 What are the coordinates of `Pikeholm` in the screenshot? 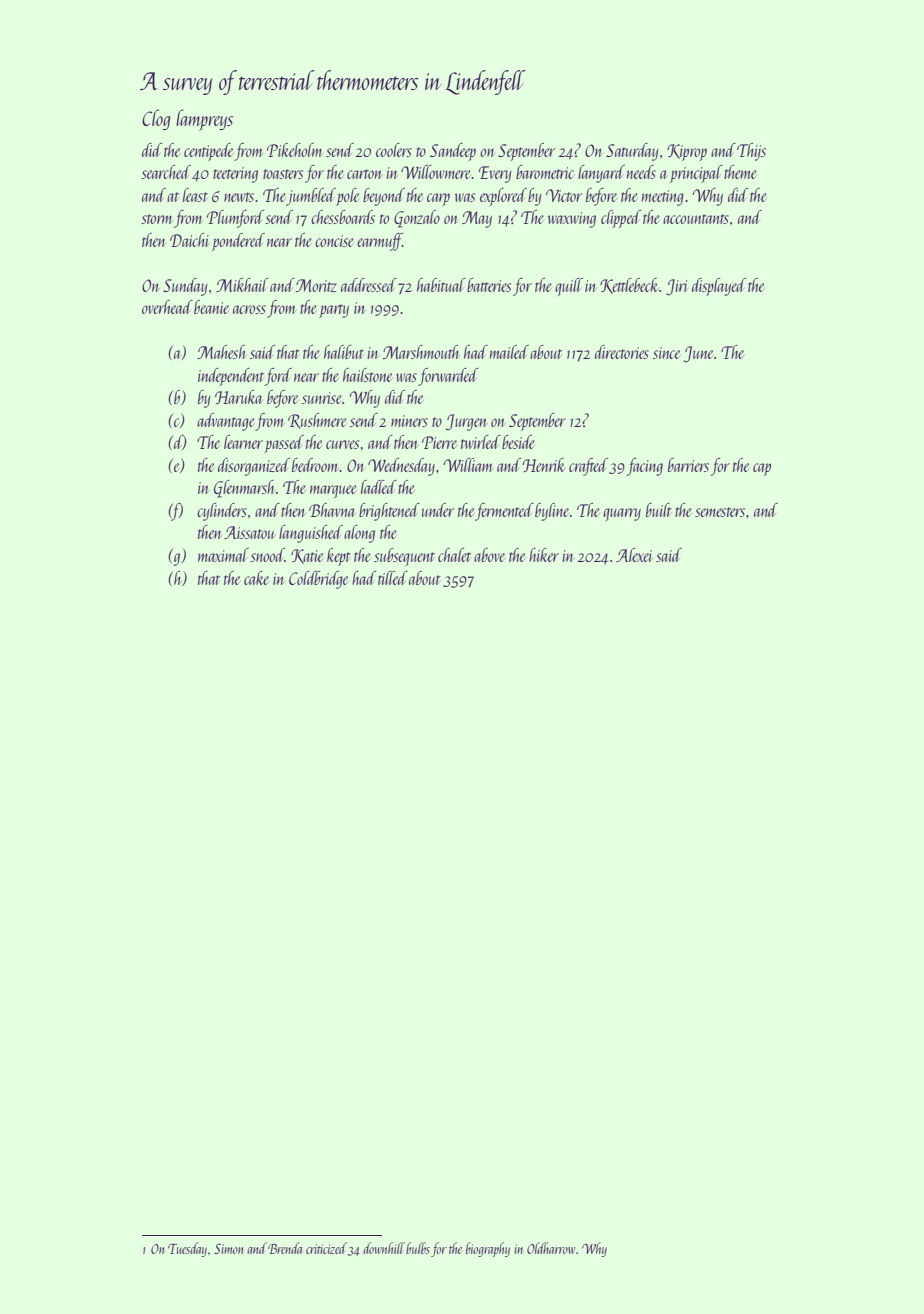 It's located at (294, 150).
